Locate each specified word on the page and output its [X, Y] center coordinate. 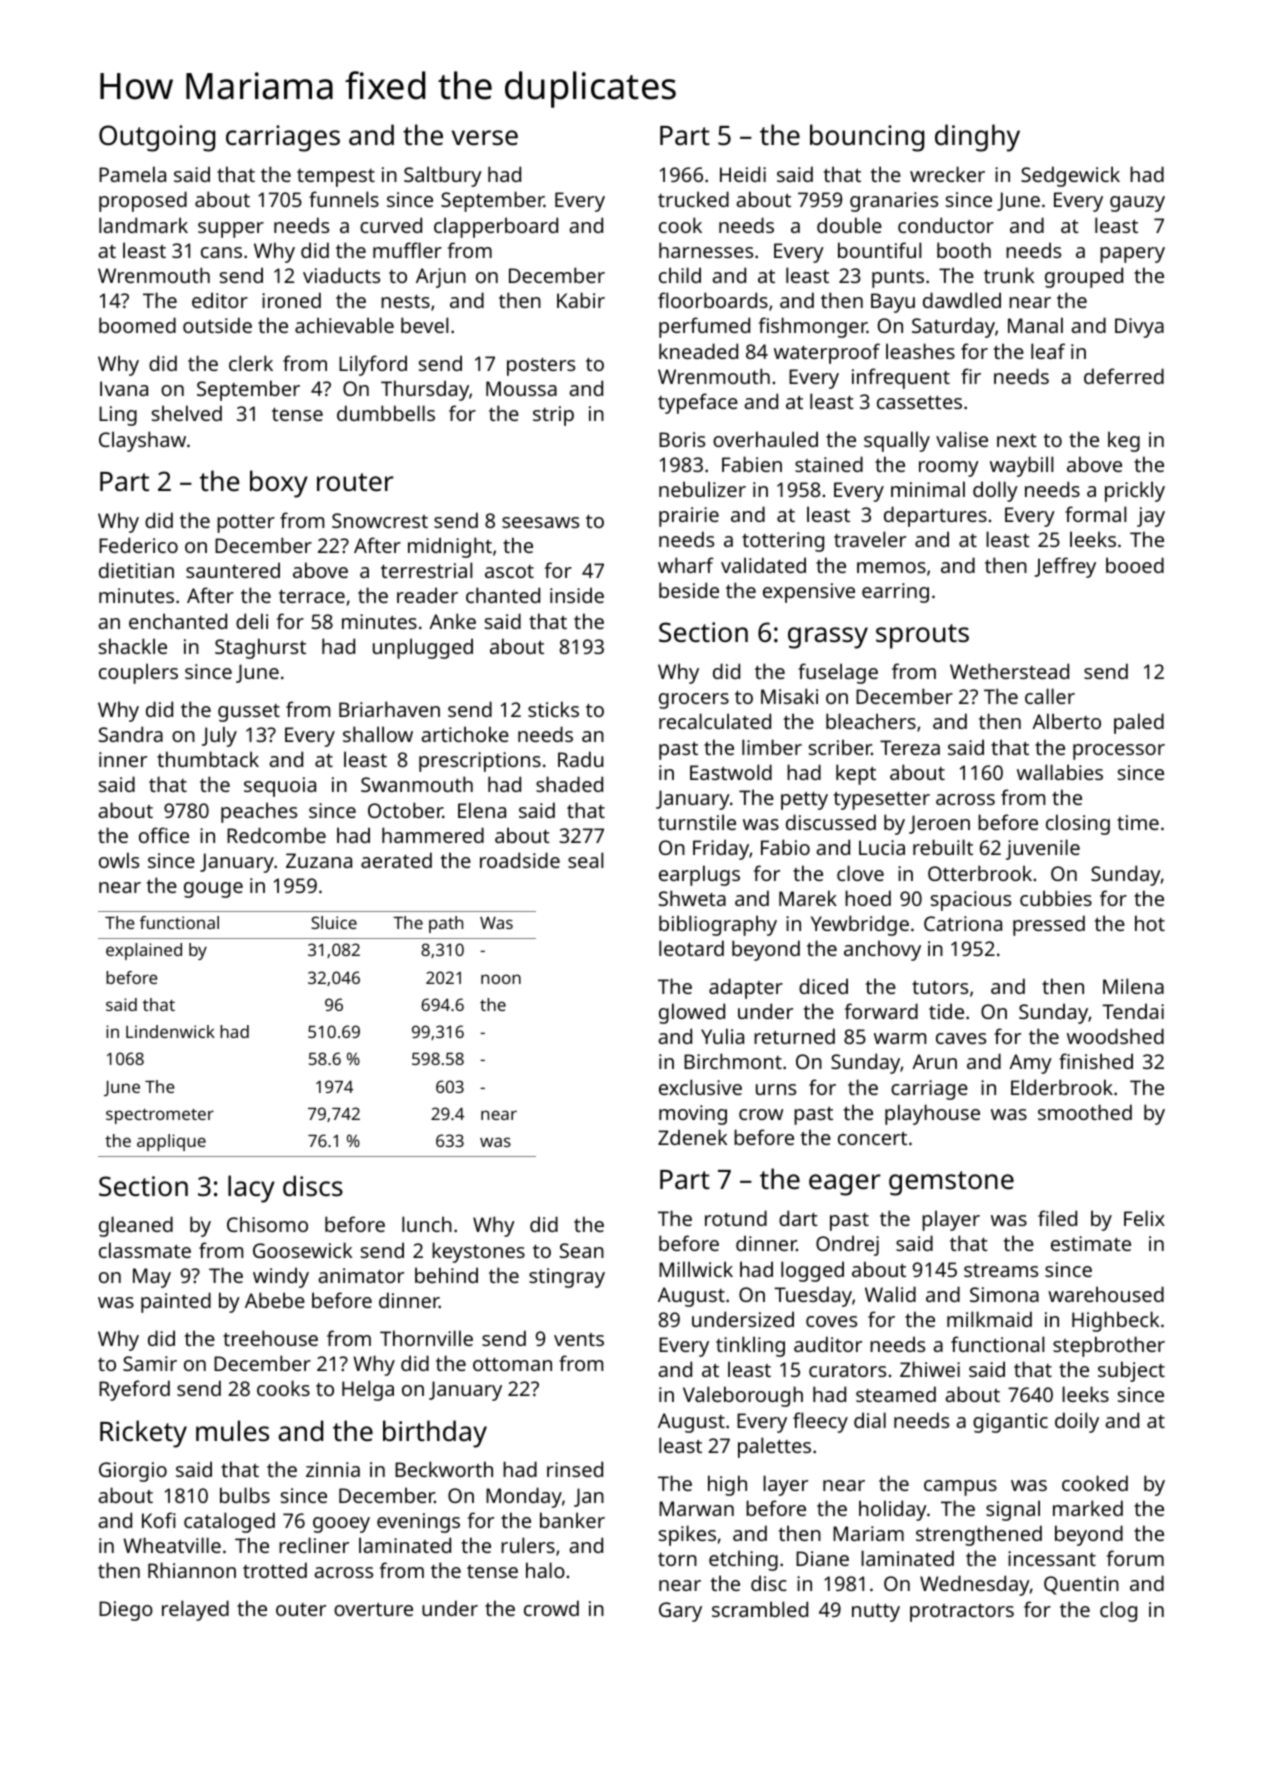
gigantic [1010, 1423]
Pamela [132, 174]
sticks [553, 709]
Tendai [1133, 1011]
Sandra [131, 734]
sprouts [922, 636]
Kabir [581, 300]
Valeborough [743, 1396]
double [849, 225]
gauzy [1137, 204]
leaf [1048, 351]
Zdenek [692, 1137]
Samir [150, 1363]
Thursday [425, 390]
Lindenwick [170, 1031]
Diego [126, 1611]
